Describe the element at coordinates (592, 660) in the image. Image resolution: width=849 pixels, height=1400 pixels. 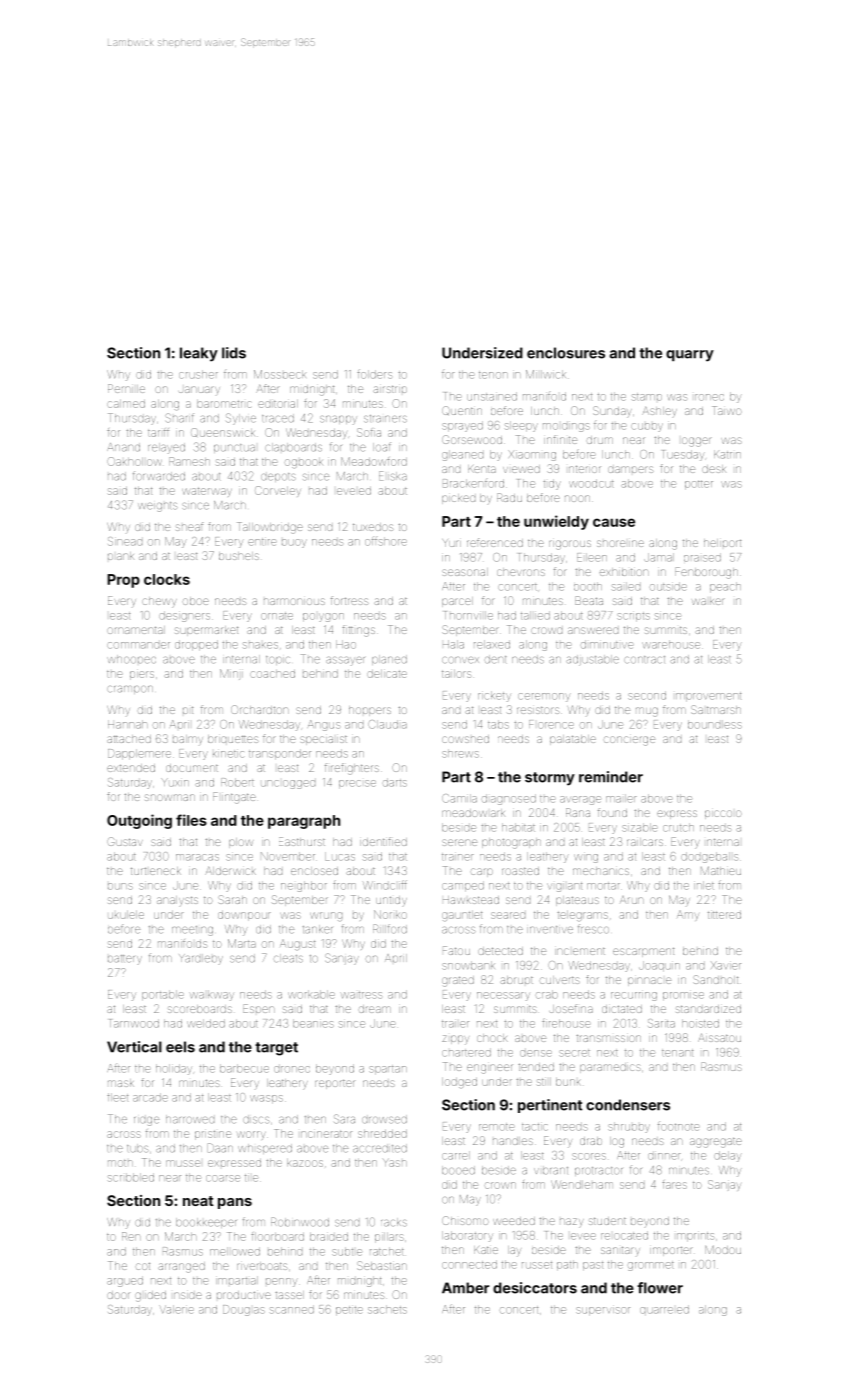
I see `adjustable` at that location.
